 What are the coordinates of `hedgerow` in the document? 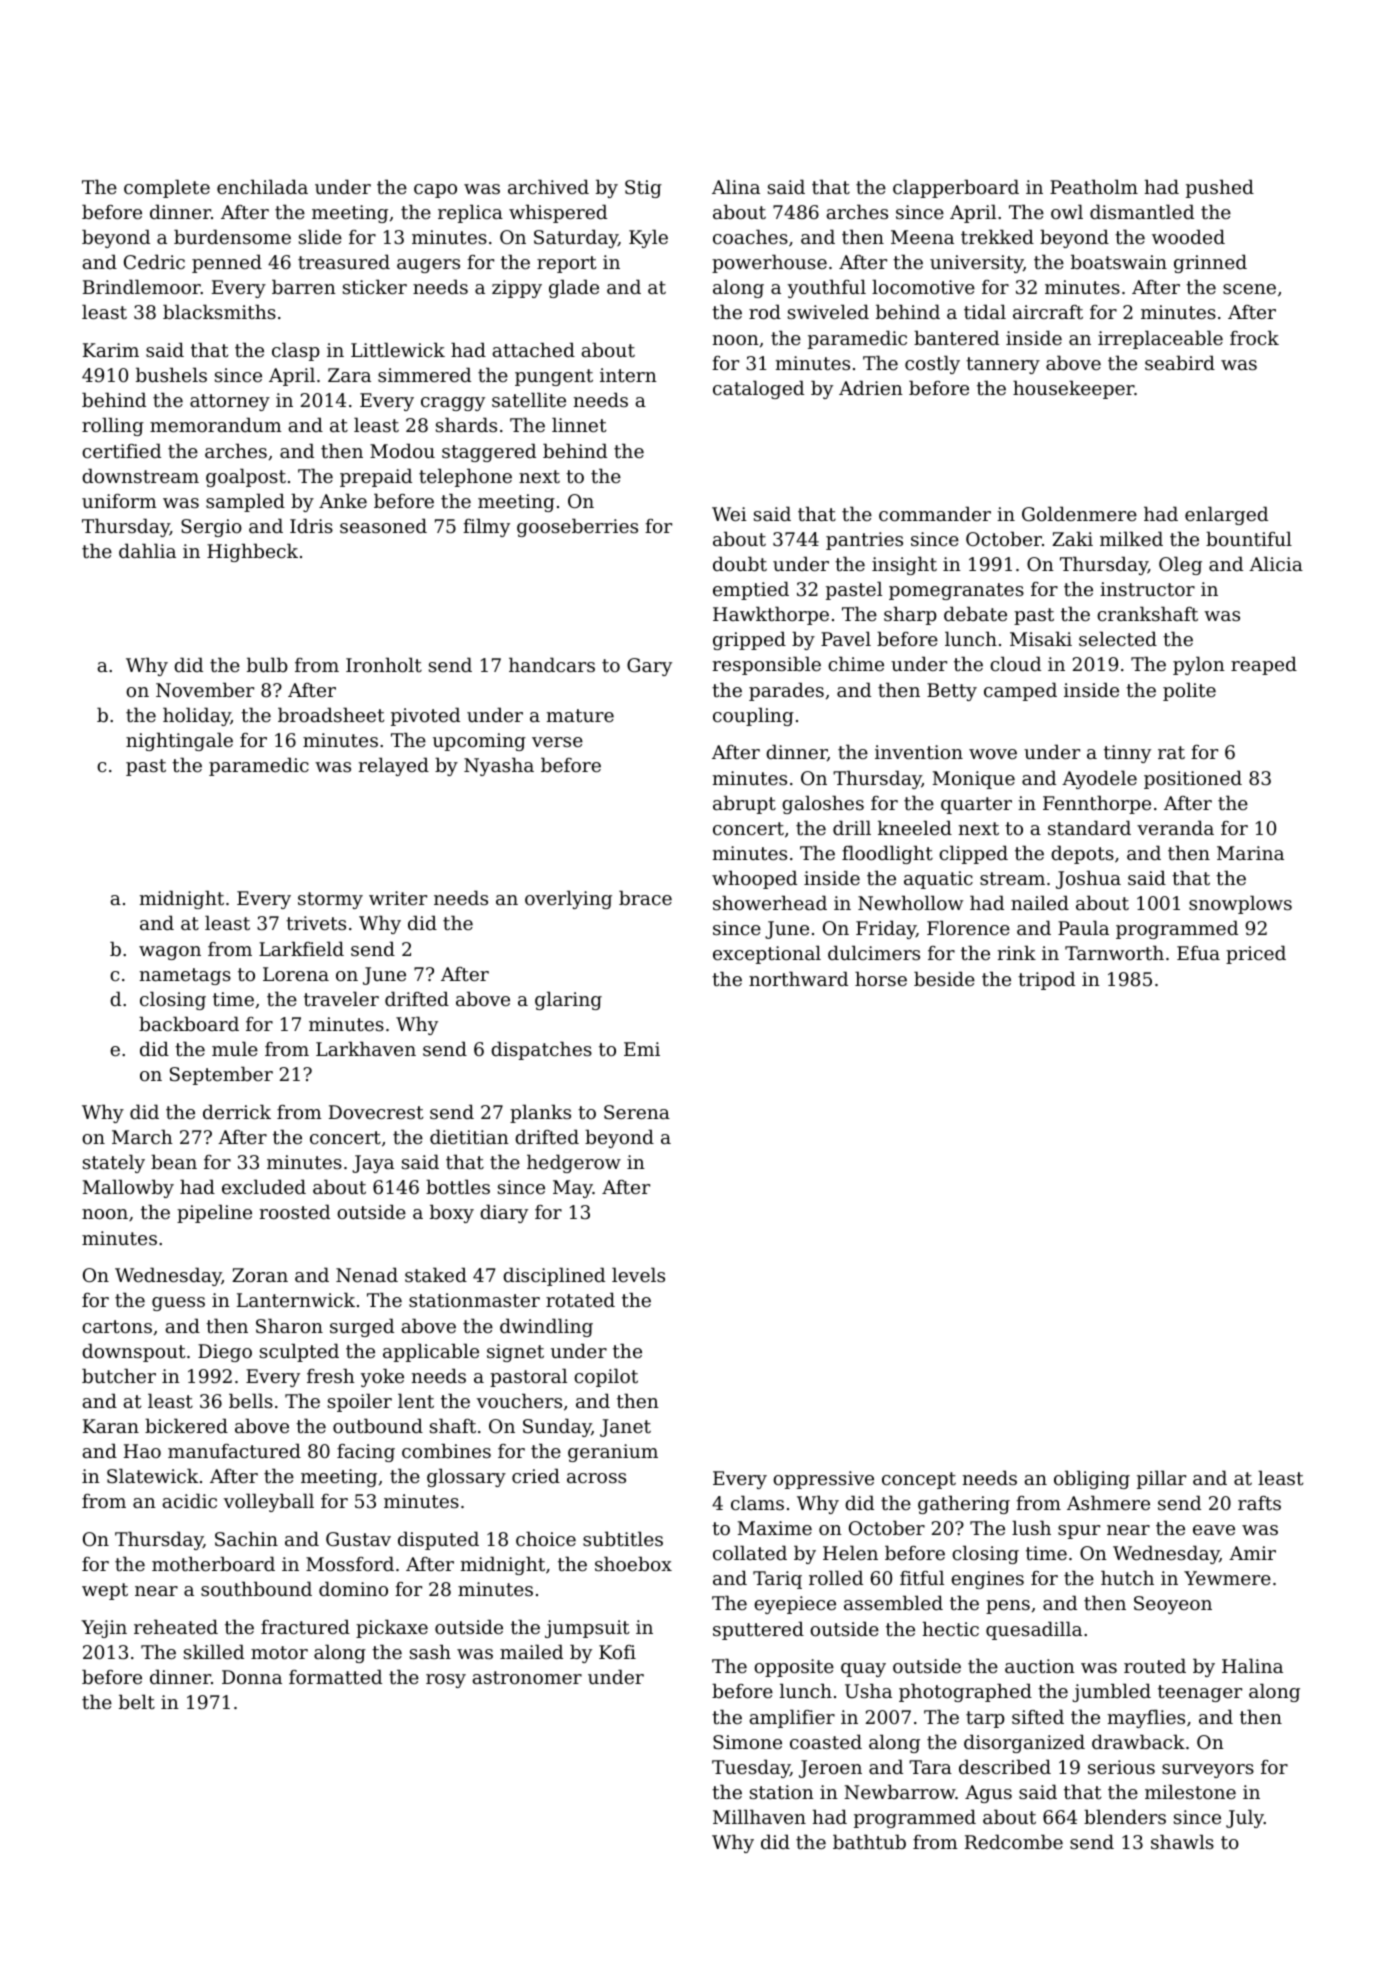 It's located at (574, 1163).
